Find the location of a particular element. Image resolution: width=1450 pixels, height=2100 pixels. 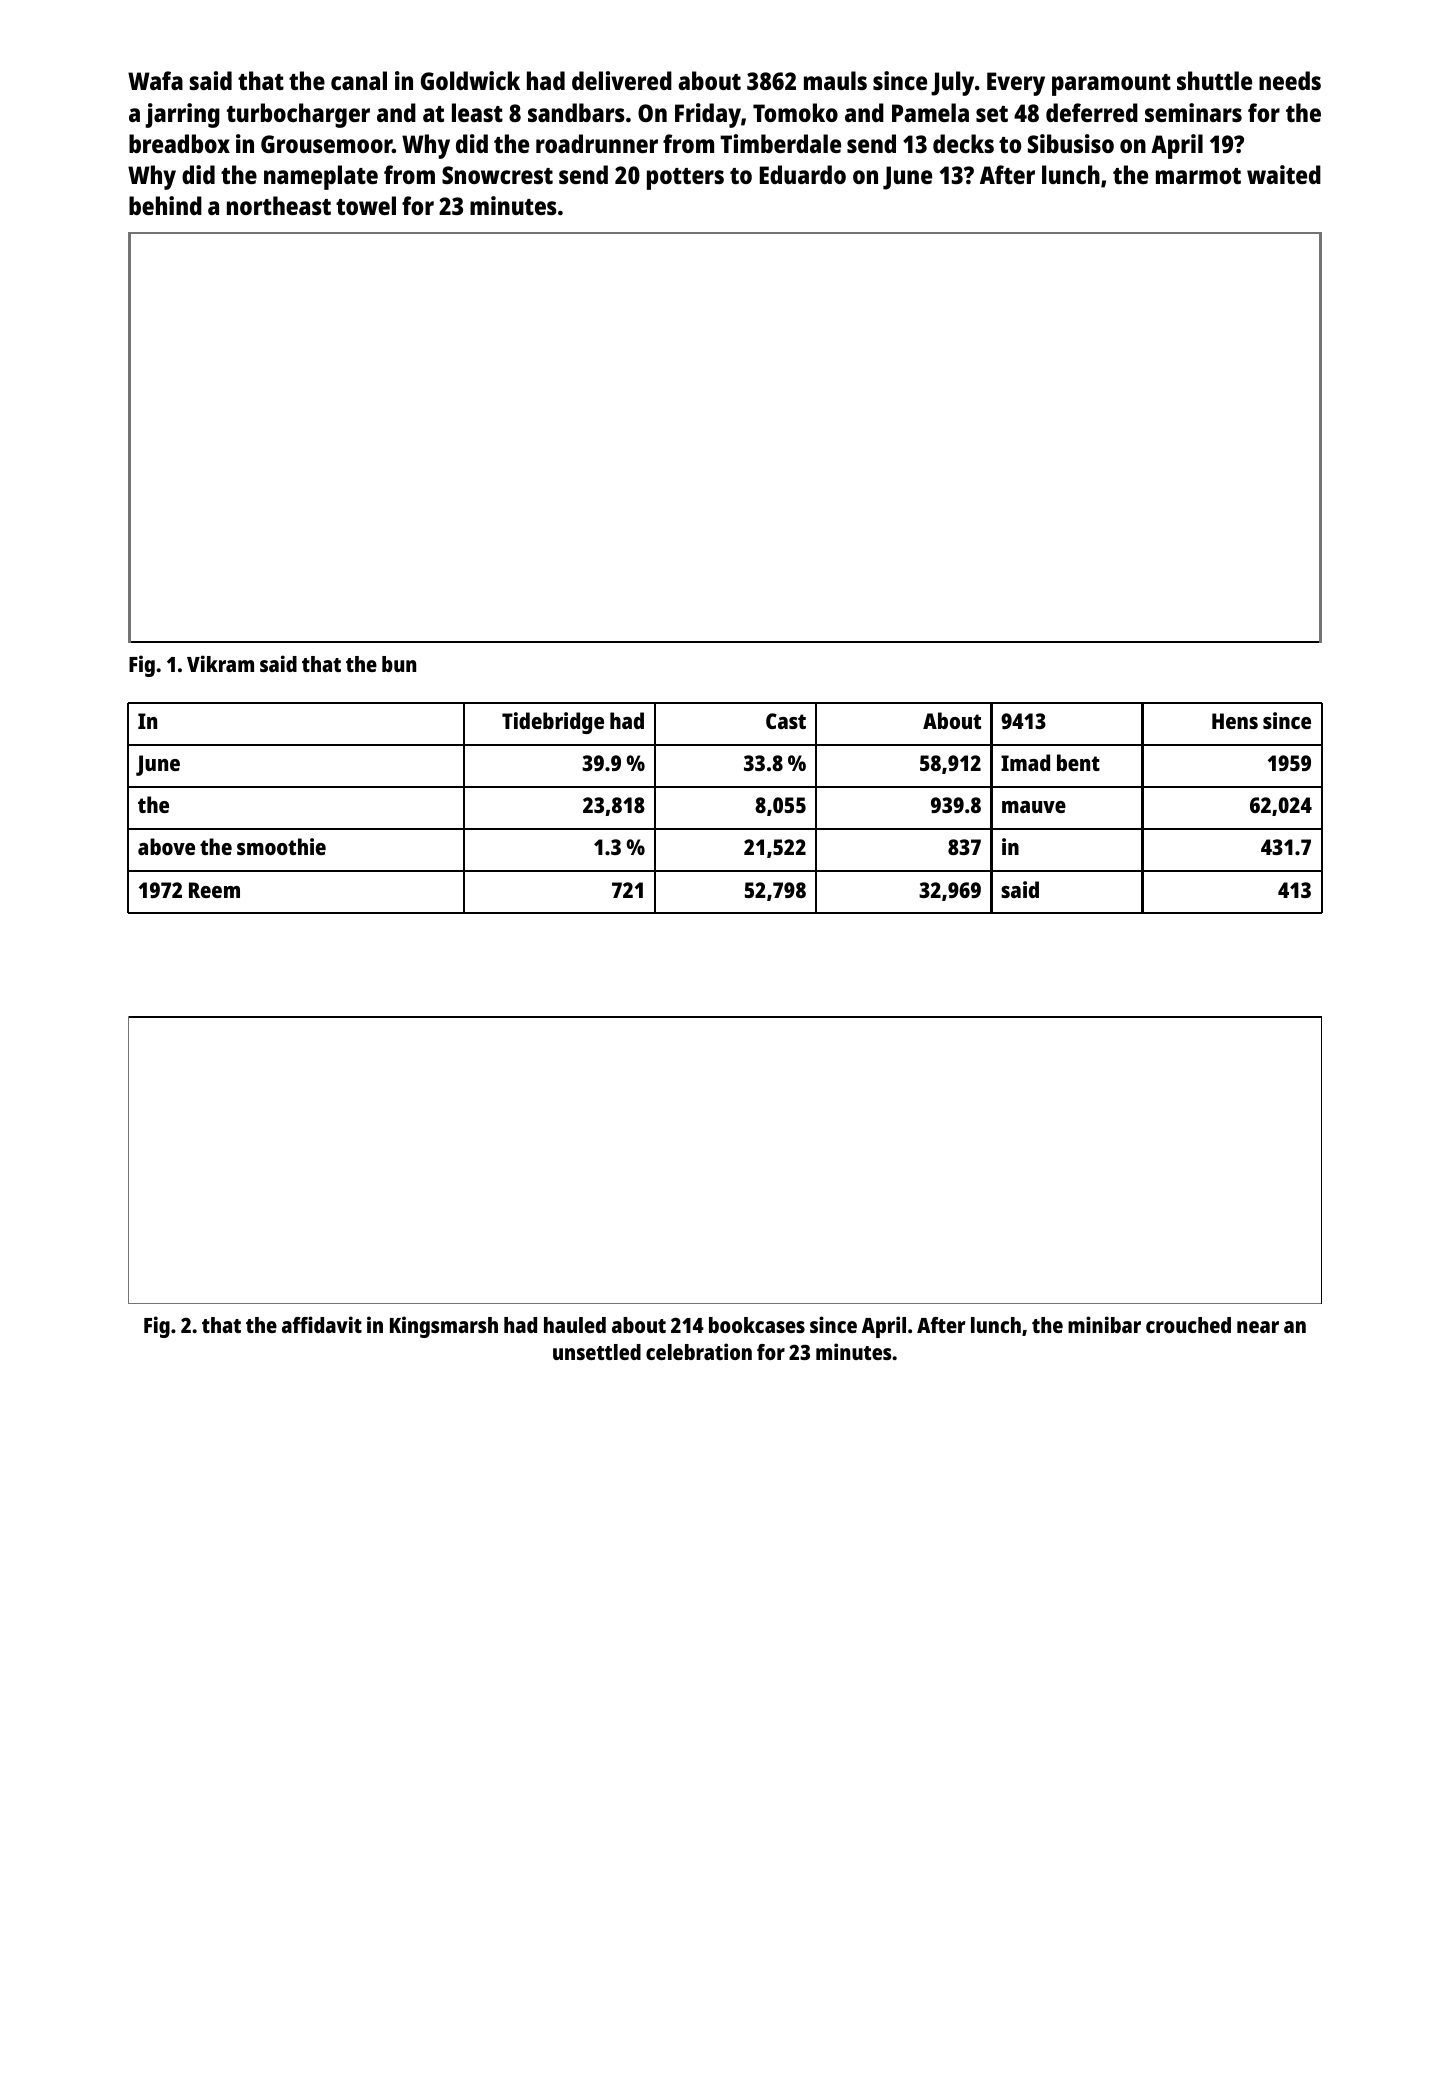

canal is located at coordinates (359, 80).
